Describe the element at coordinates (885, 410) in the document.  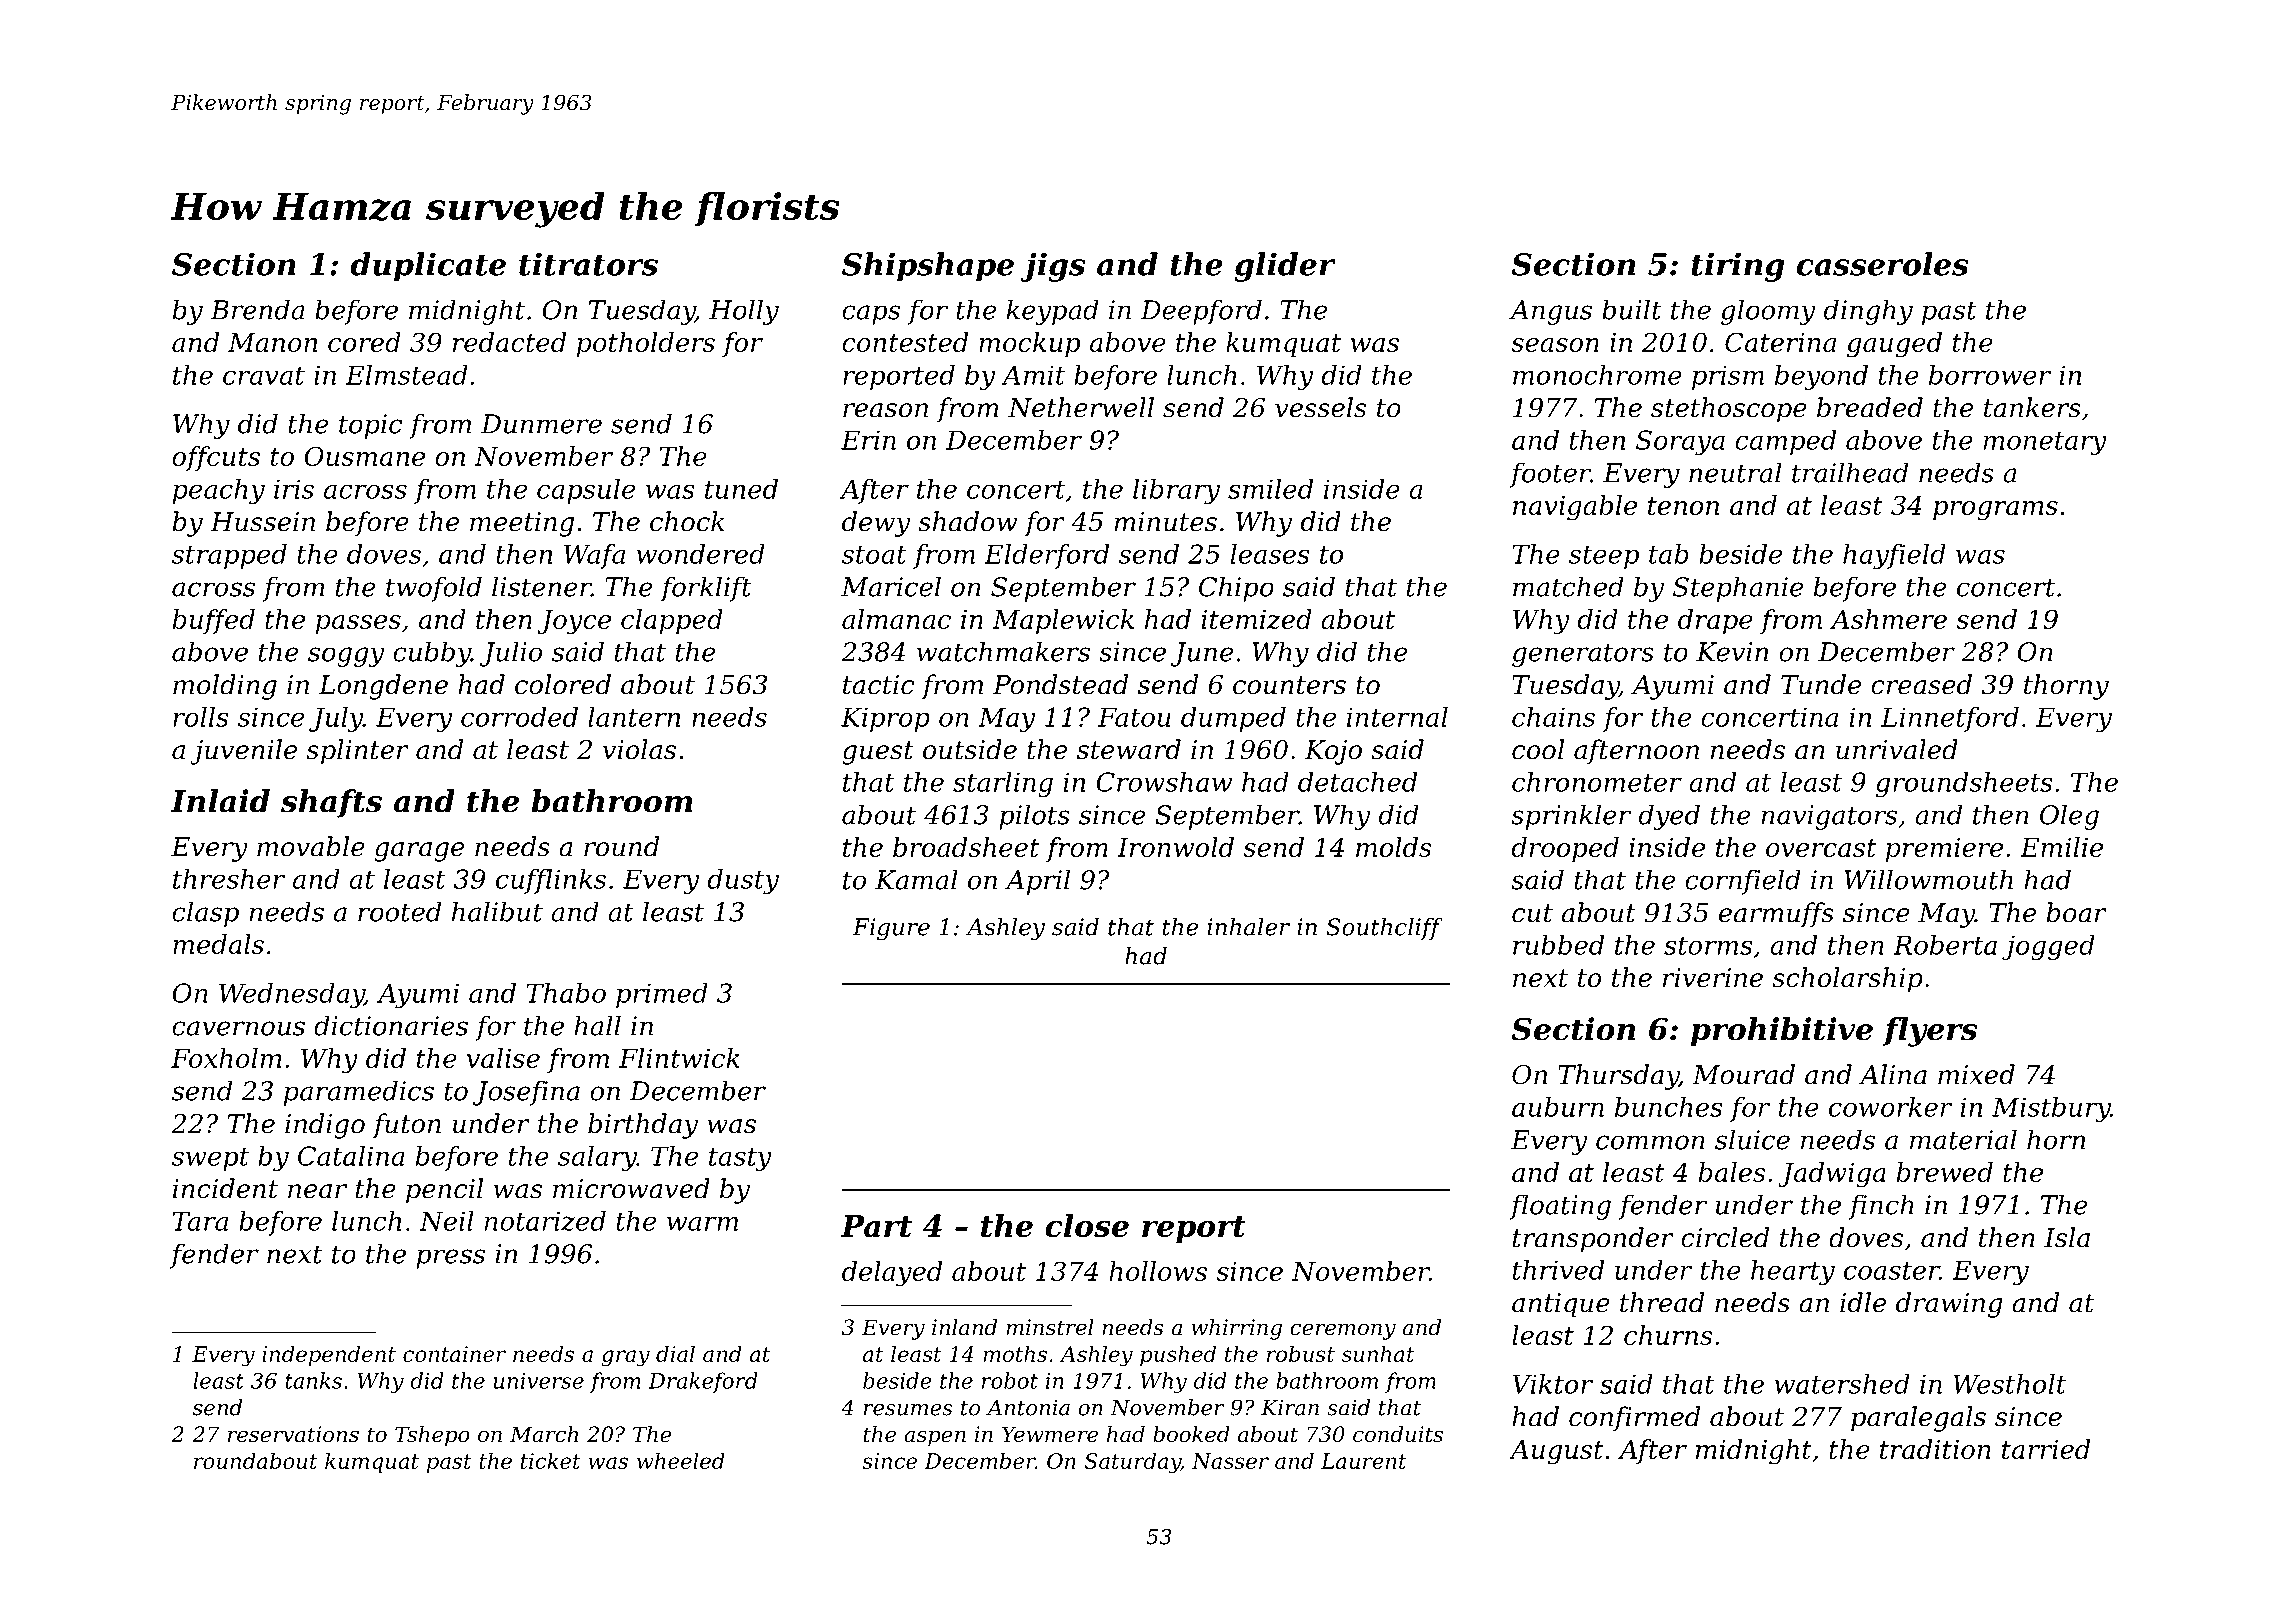
I see `reason` at that location.
